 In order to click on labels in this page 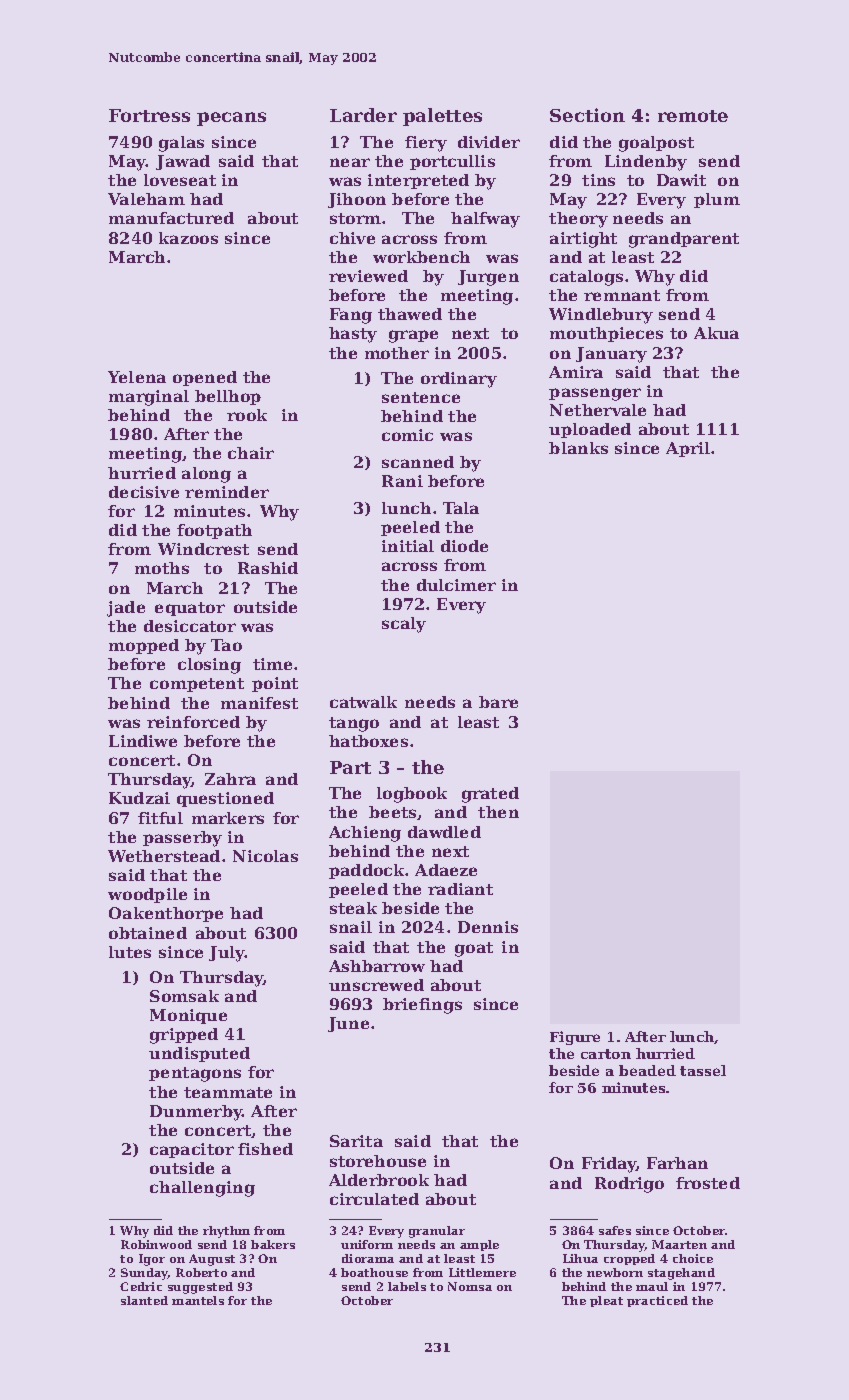, I will do `click(407, 1286)`.
